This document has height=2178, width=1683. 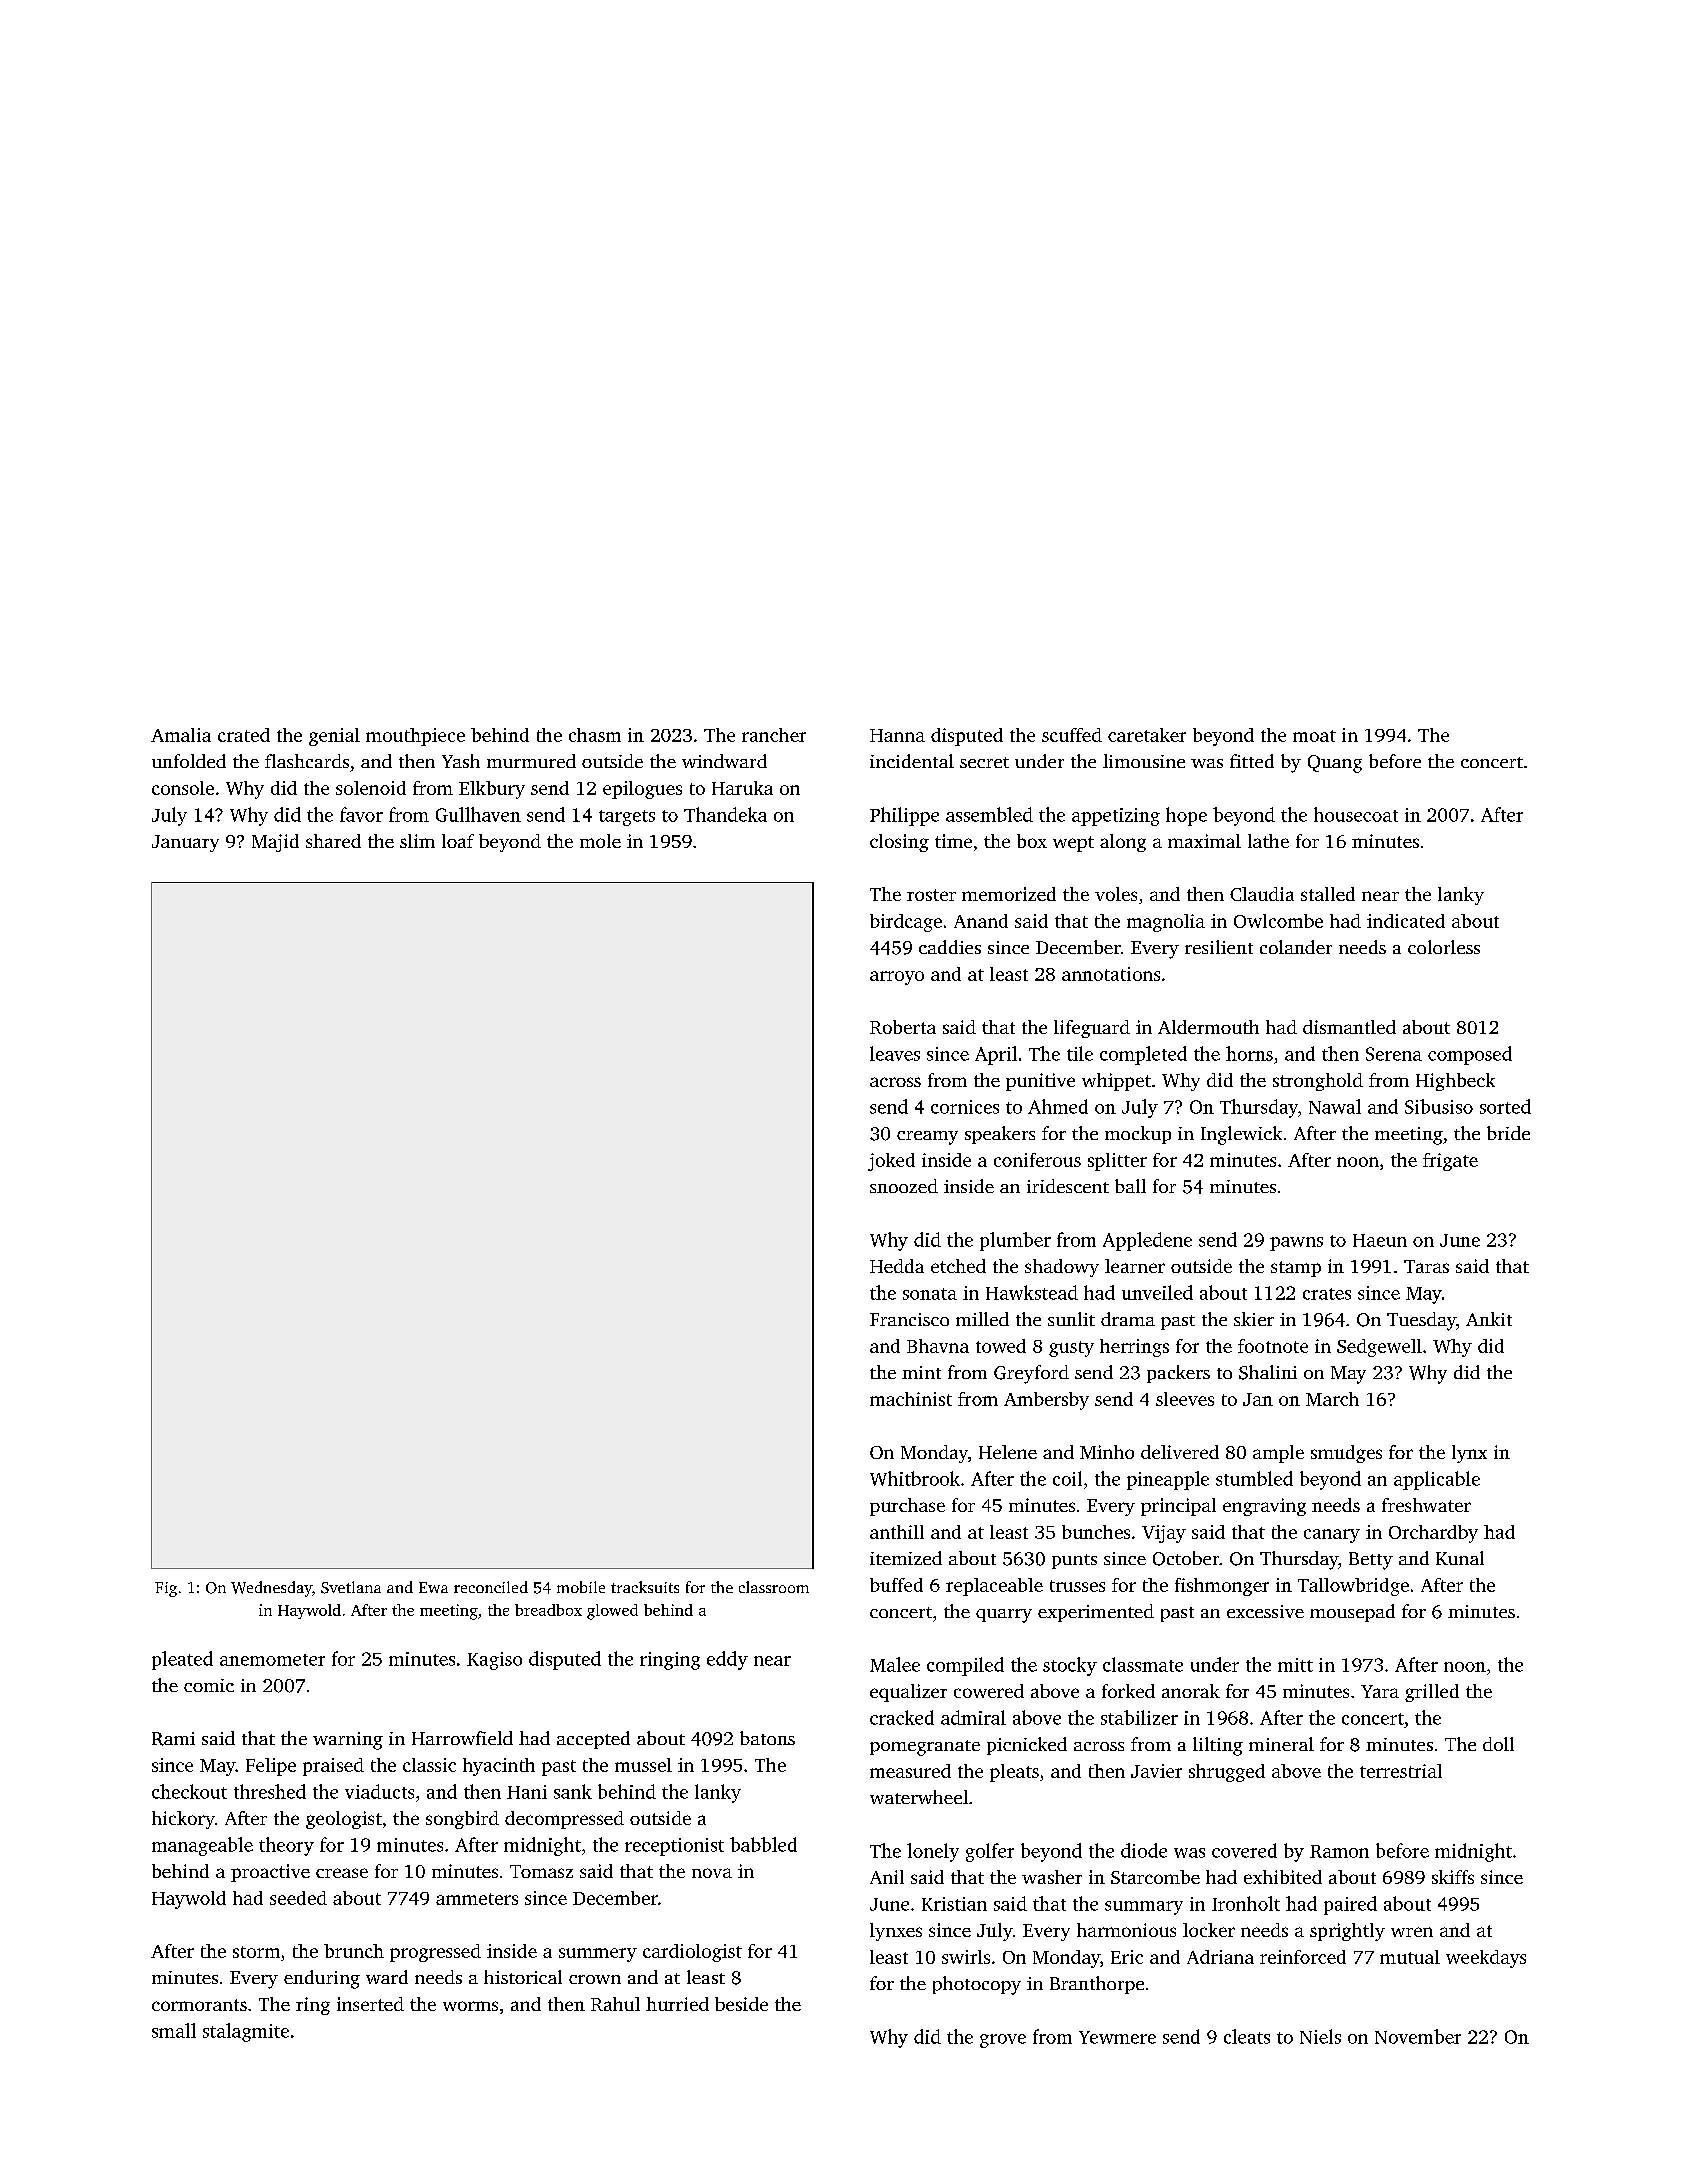 I want to click on mitt, so click(x=1295, y=1665).
